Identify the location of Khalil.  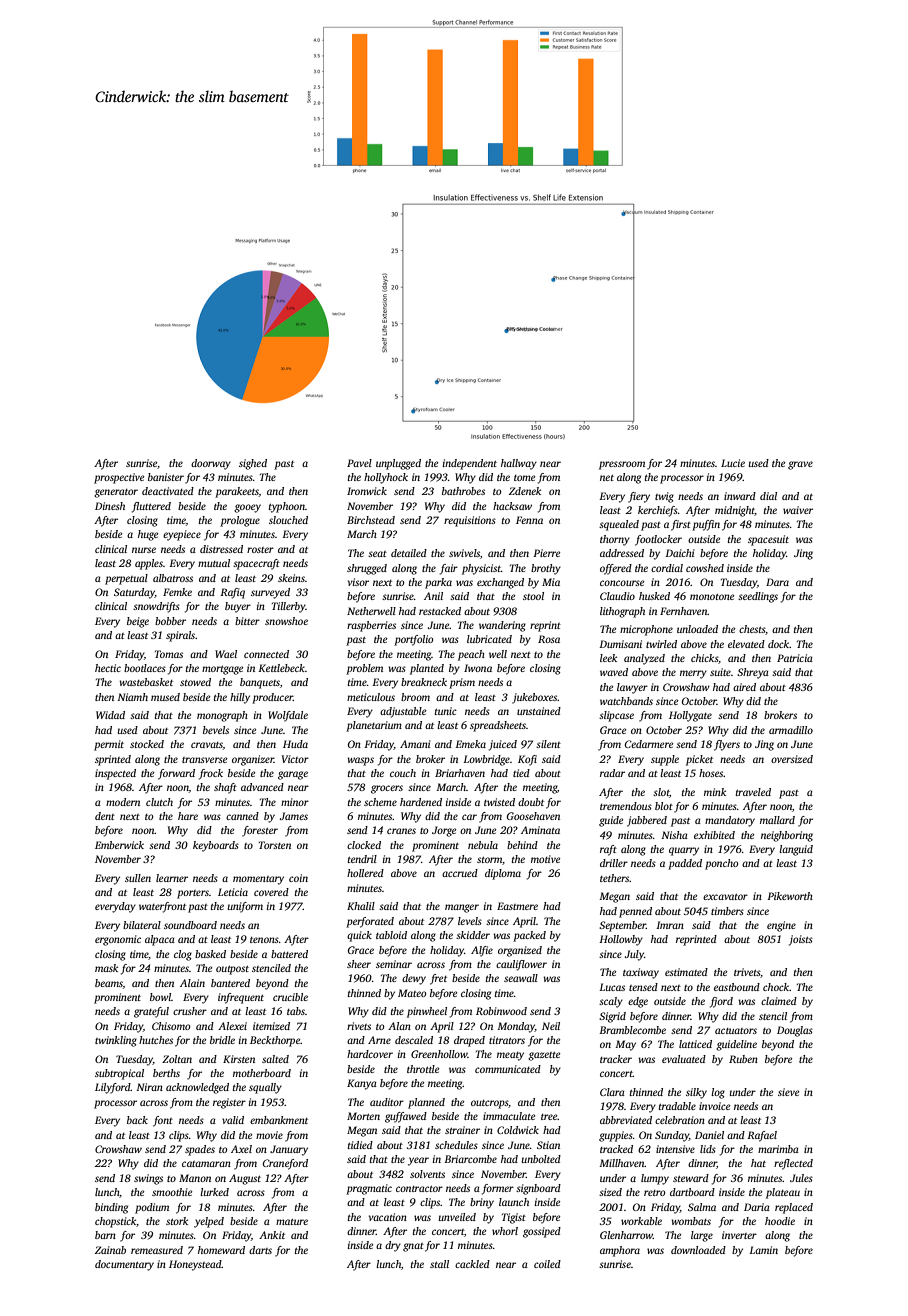
(361, 906).
